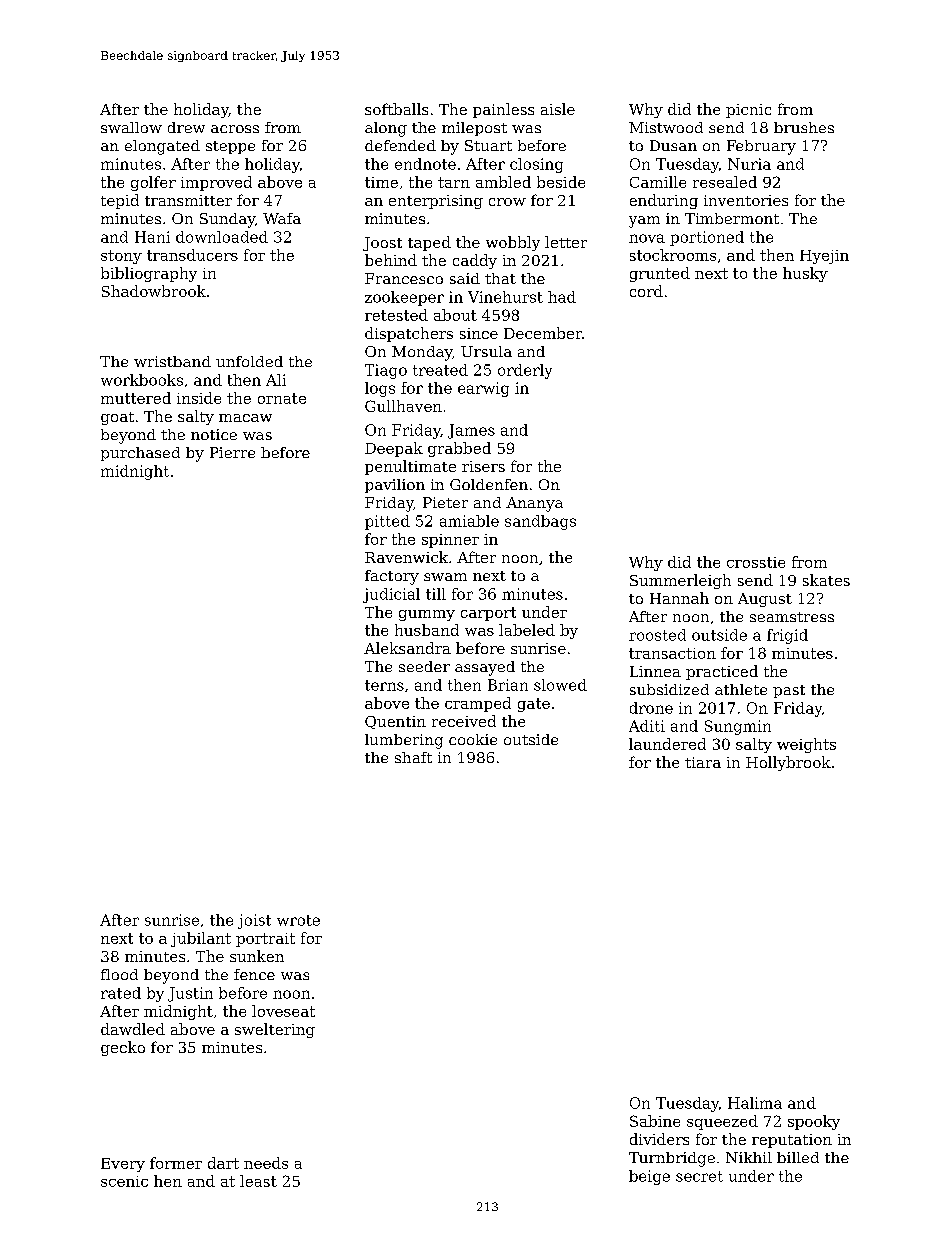 Image resolution: width=952 pixels, height=1233 pixels. Describe the element at coordinates (485, 668) in the page. I see `assayed` at that location.
